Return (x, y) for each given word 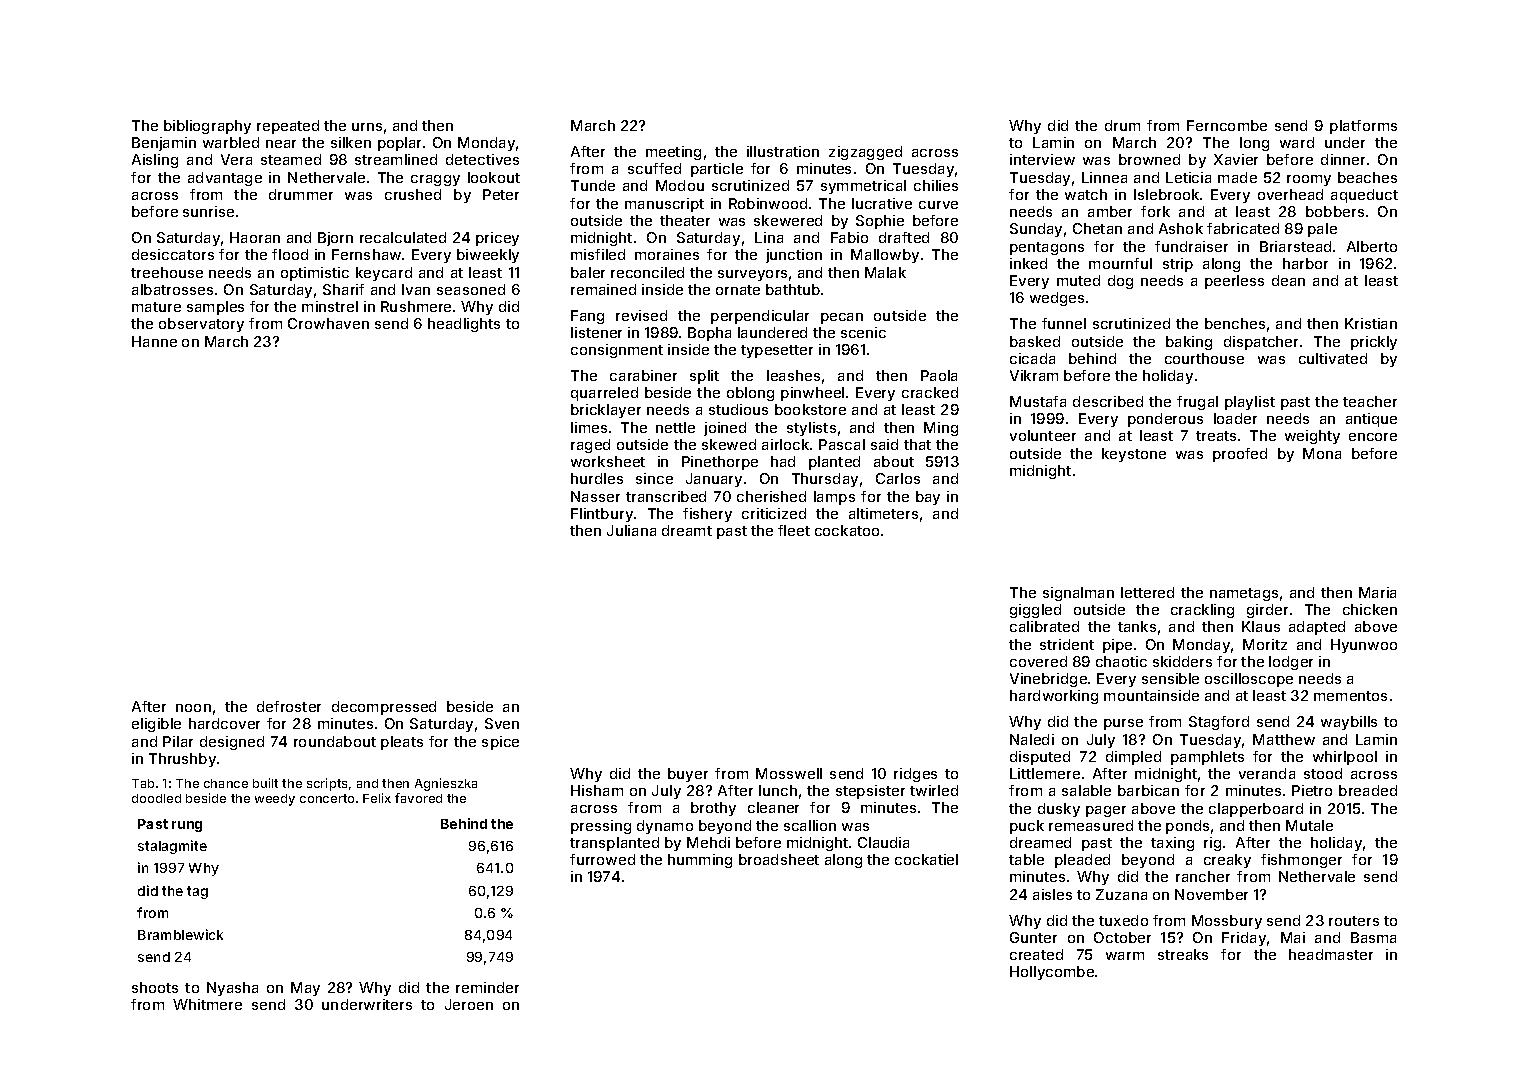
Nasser (595, 496)
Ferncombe (1227, 125)
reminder (487, 987)
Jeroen (469, 1004)
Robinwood (768, 203)
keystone (1134, 455)
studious (738, 409)
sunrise (208, 211)
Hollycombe (1052, 973)
